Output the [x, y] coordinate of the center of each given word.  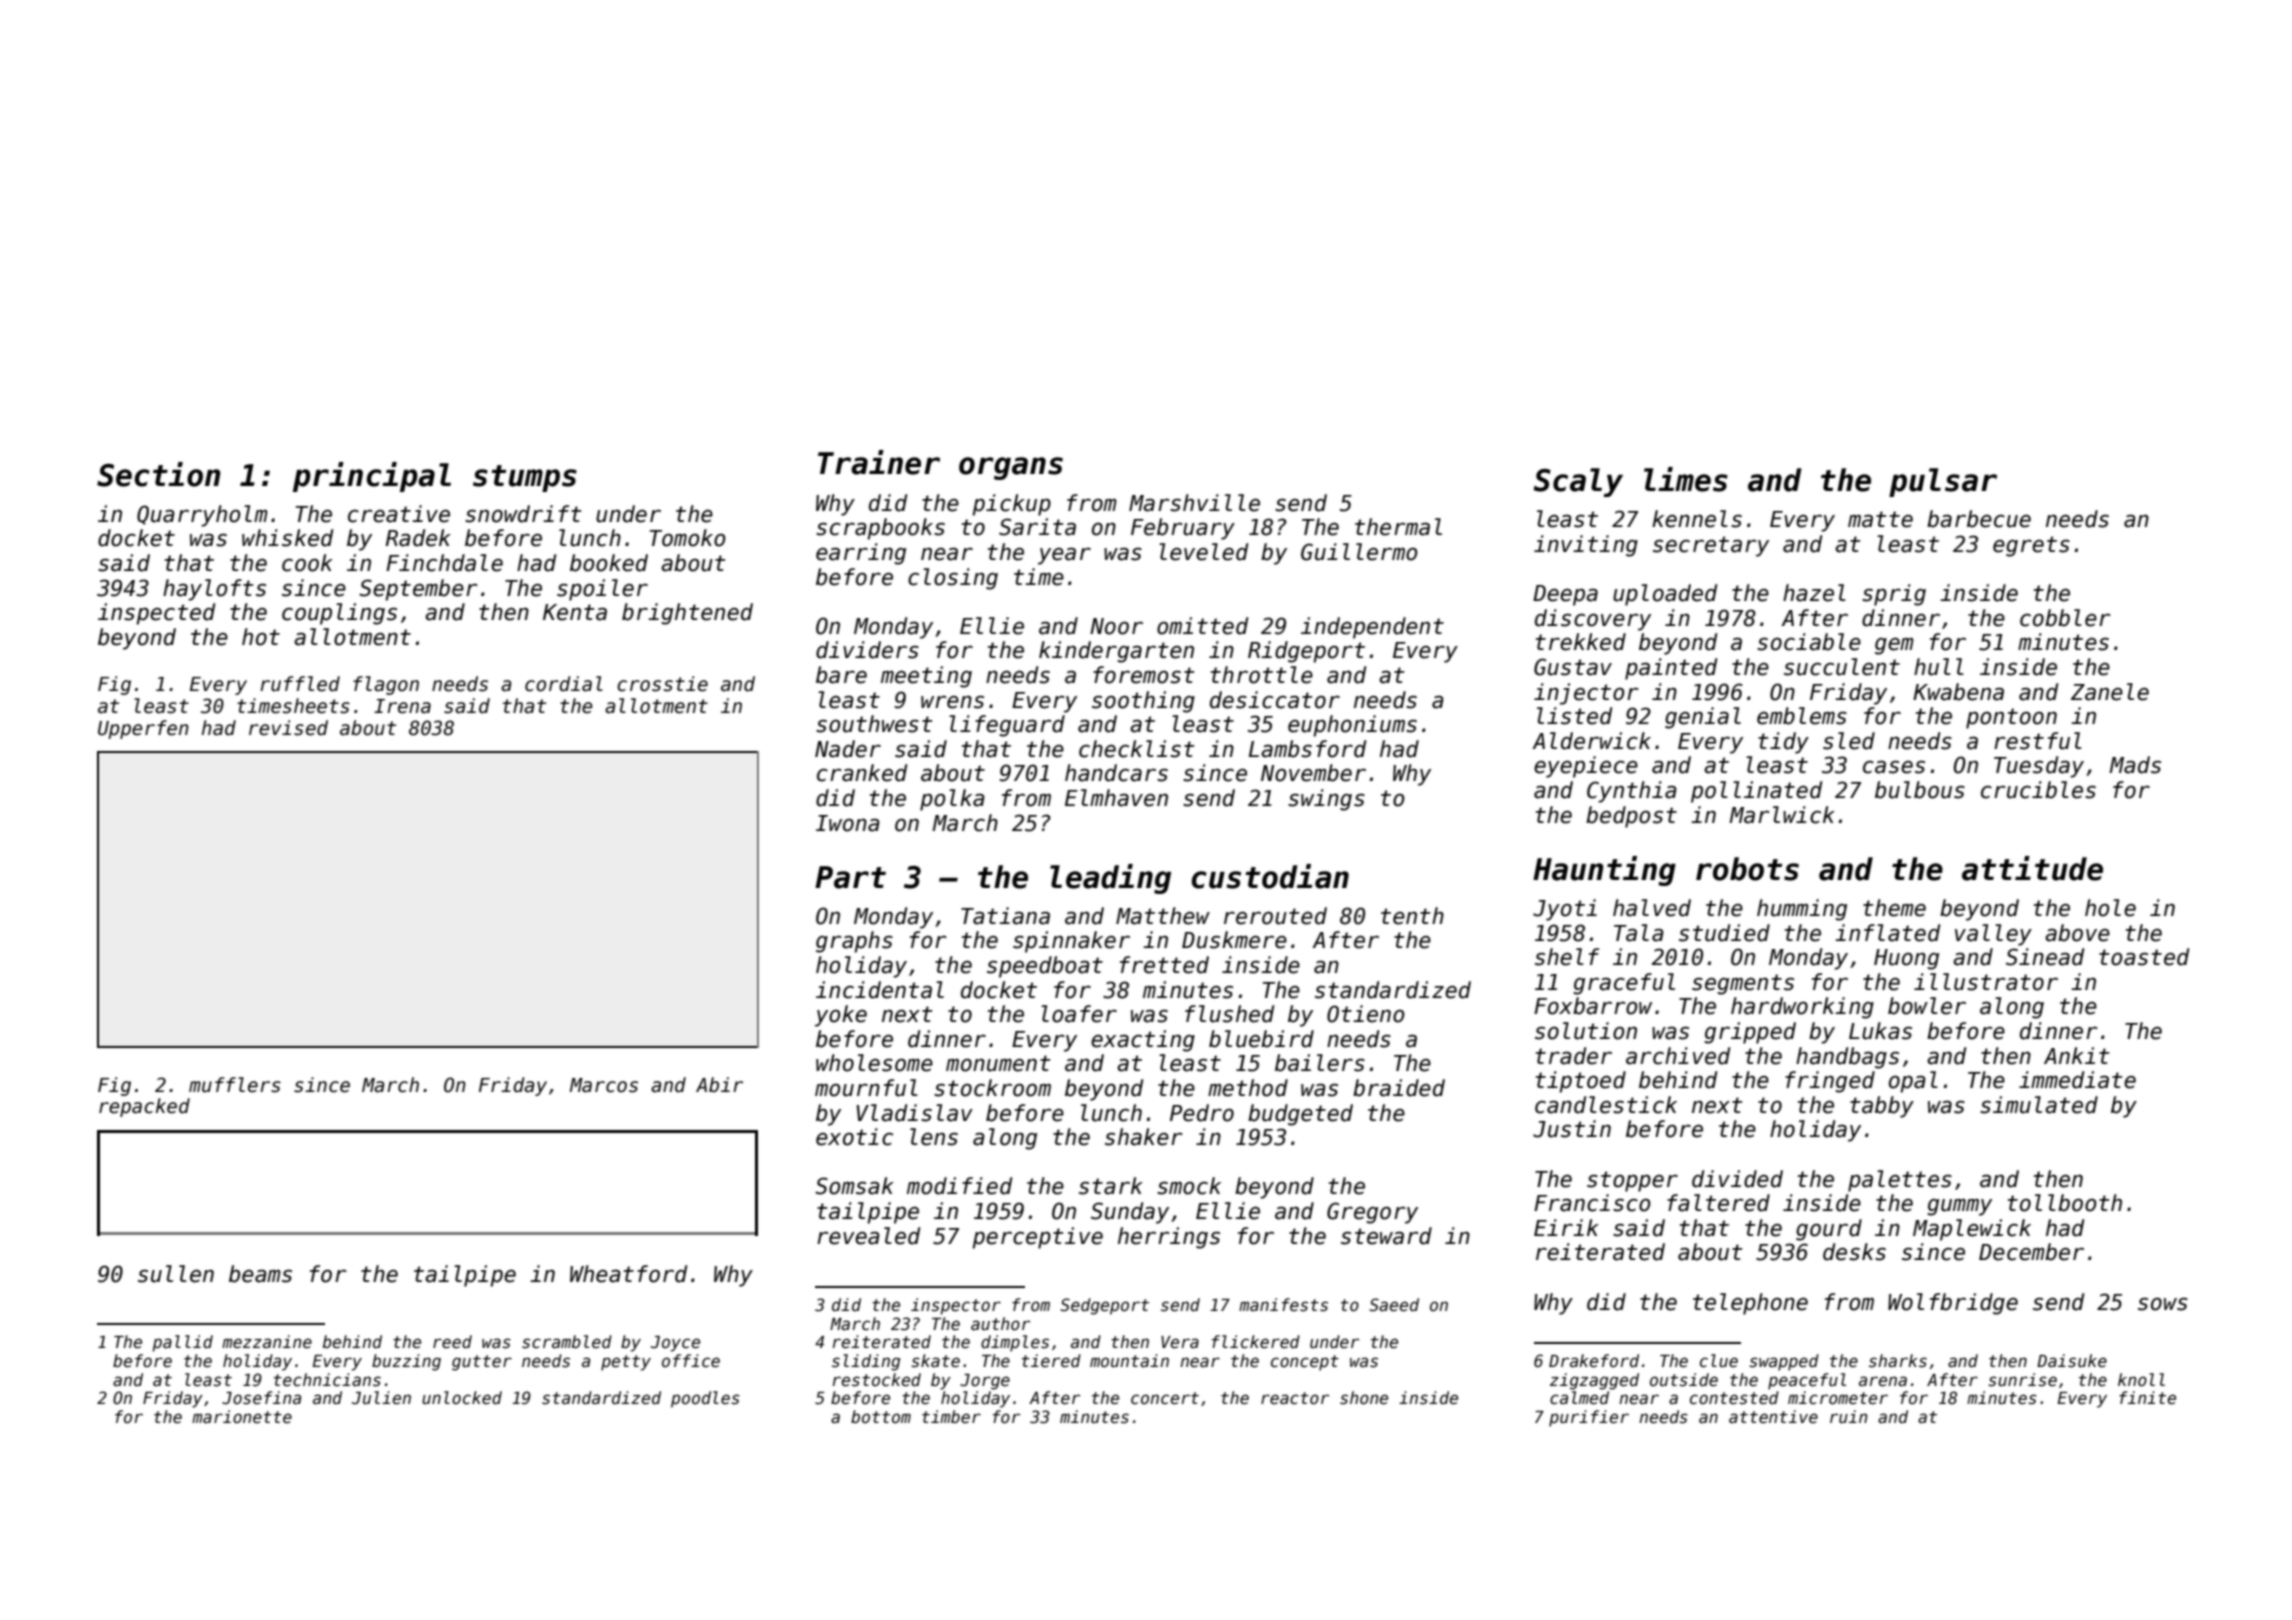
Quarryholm [202, 516]
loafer [1079, 1014]
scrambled [567, 1342]
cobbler [2065, 618]
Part [850, 877]
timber [951, 1416]
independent [1372, 628]
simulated [2039, 1105]
